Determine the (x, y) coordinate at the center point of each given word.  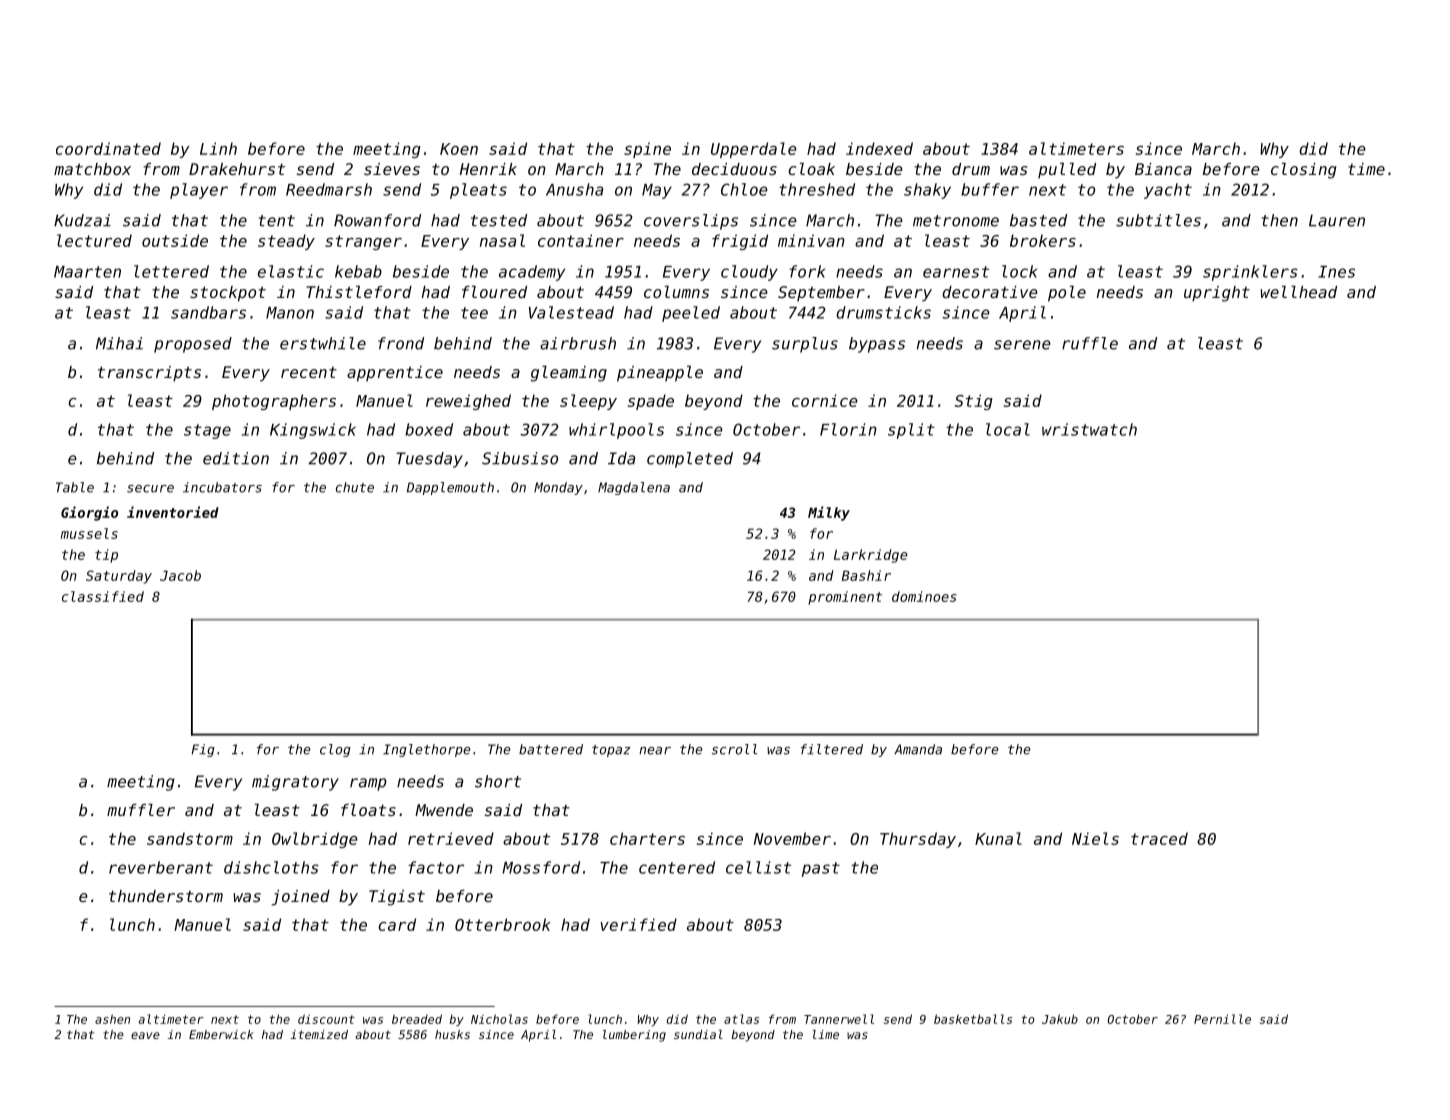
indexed (879, 148)
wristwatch (1089, 429)
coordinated (108, 148)
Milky (829, 513)
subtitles (1158, 220)
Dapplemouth (450, 488)
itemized (319, 1034)
